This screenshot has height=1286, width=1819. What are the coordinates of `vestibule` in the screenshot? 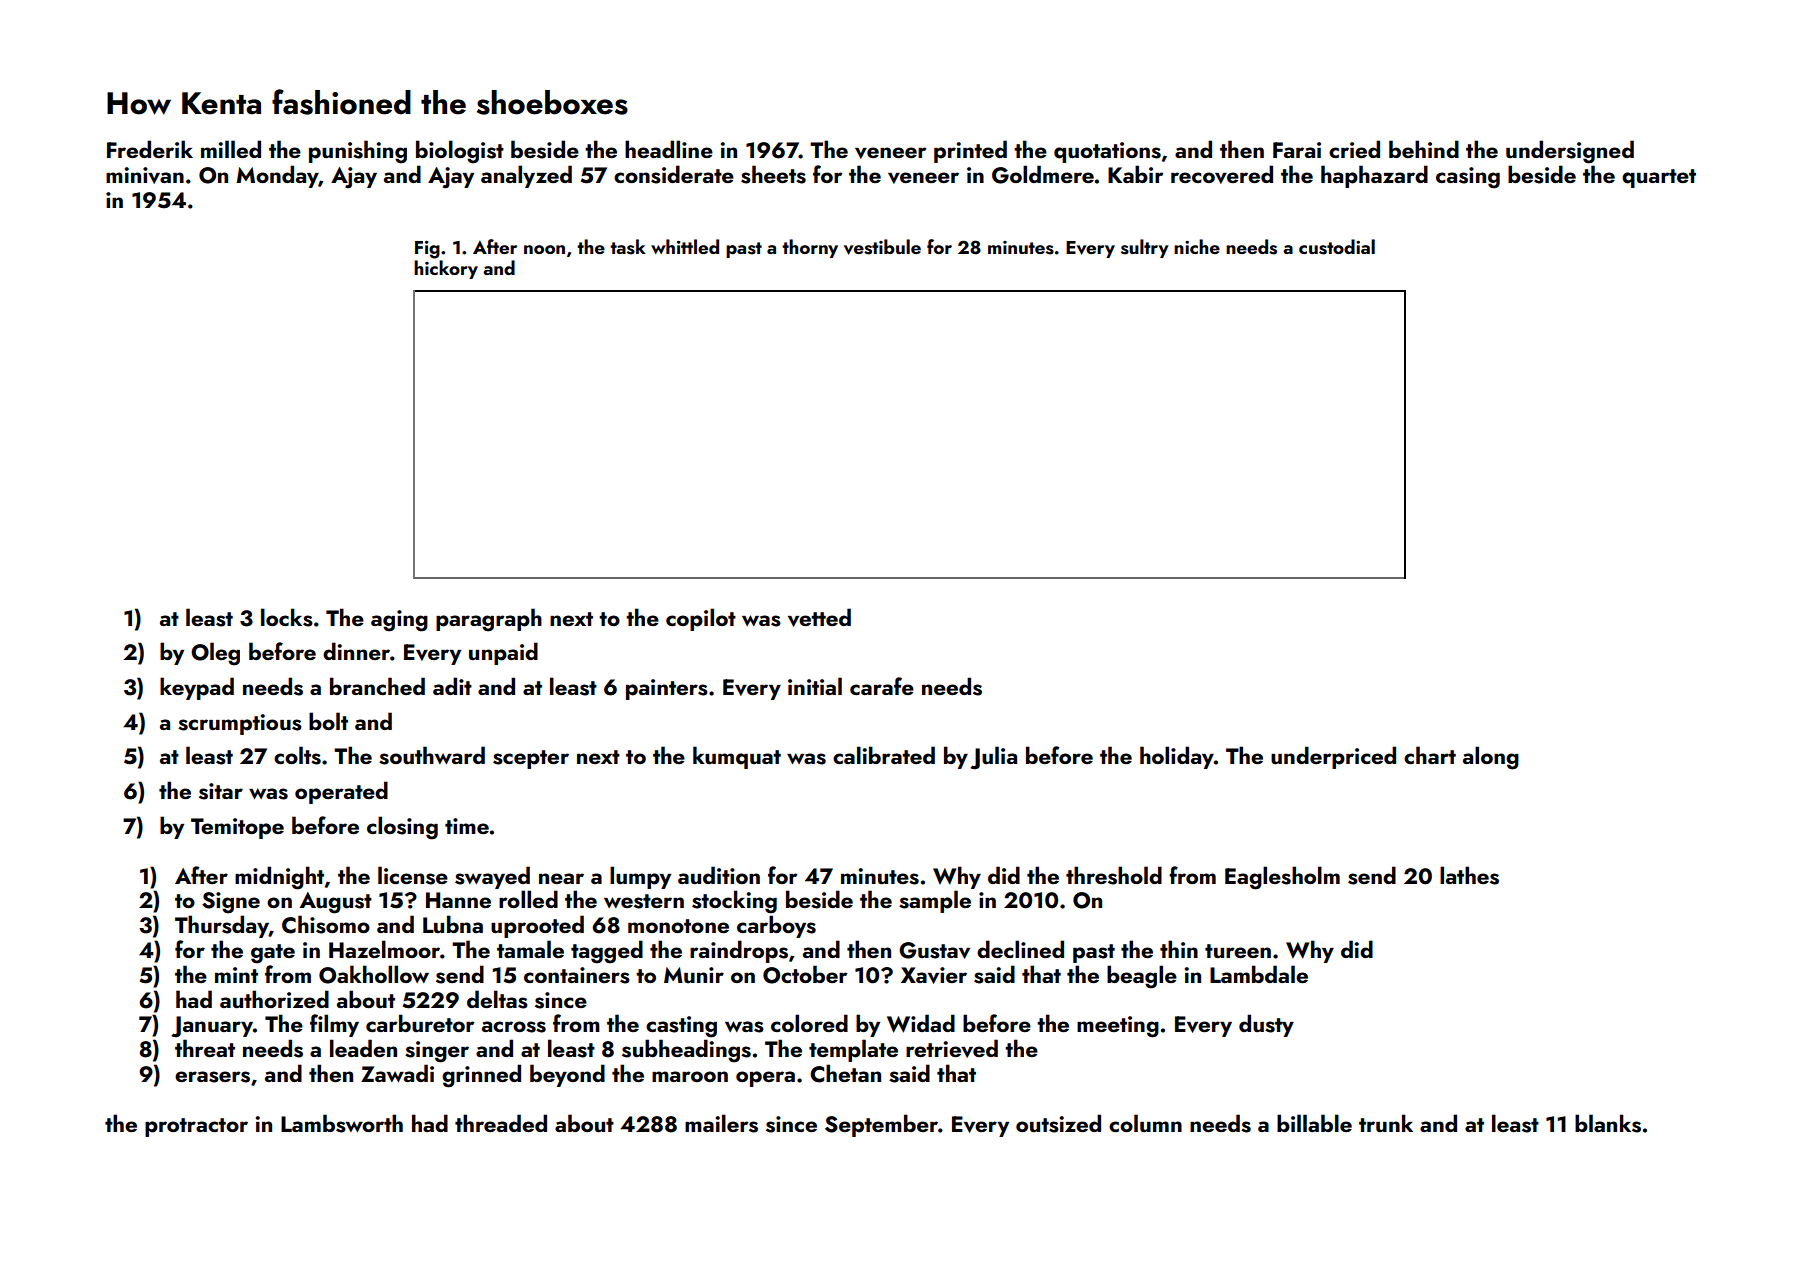 It's located at (882, 247).
